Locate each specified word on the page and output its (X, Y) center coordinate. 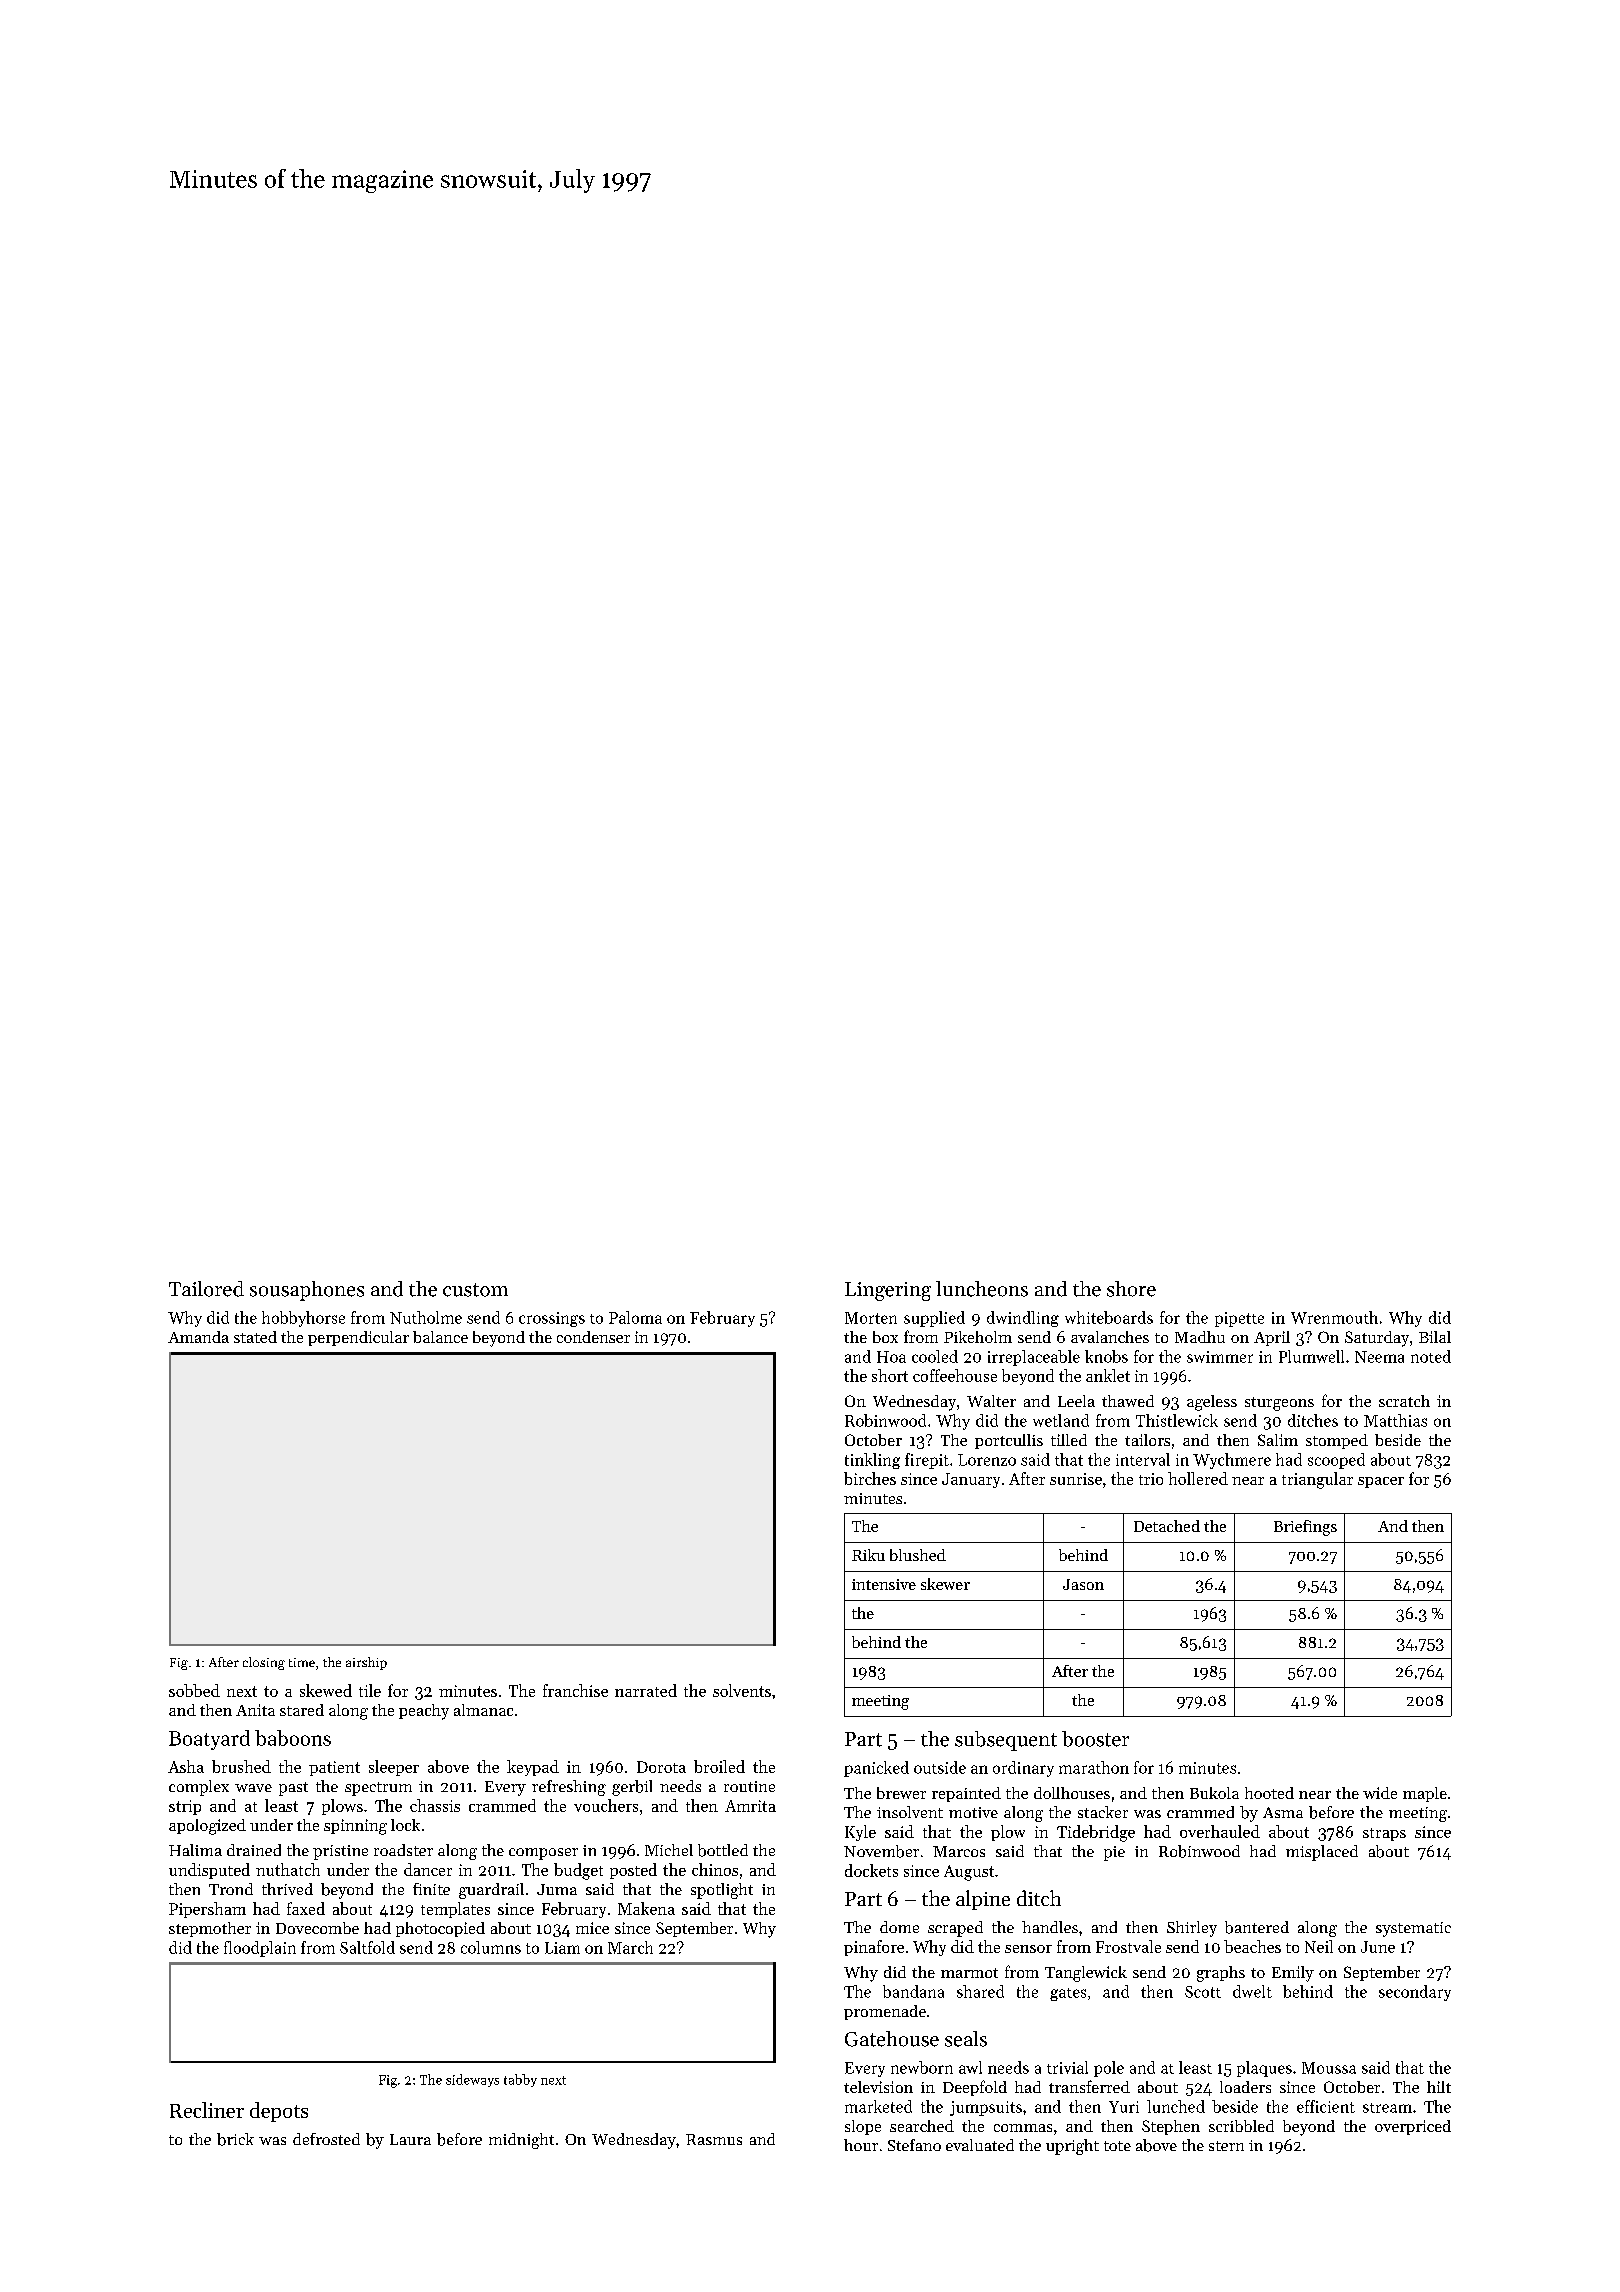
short (890, 1375)
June (1378, 1947)
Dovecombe (317, 1928)
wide (1380, 1793)
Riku (868, 1555)
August (969, 1873)
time (302, 1662)
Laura (410, 2139)
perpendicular (358, 1338)
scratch (1404, 1401)
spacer (1381, 1482)
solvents (742, 1690)
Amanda (198, 1337)
